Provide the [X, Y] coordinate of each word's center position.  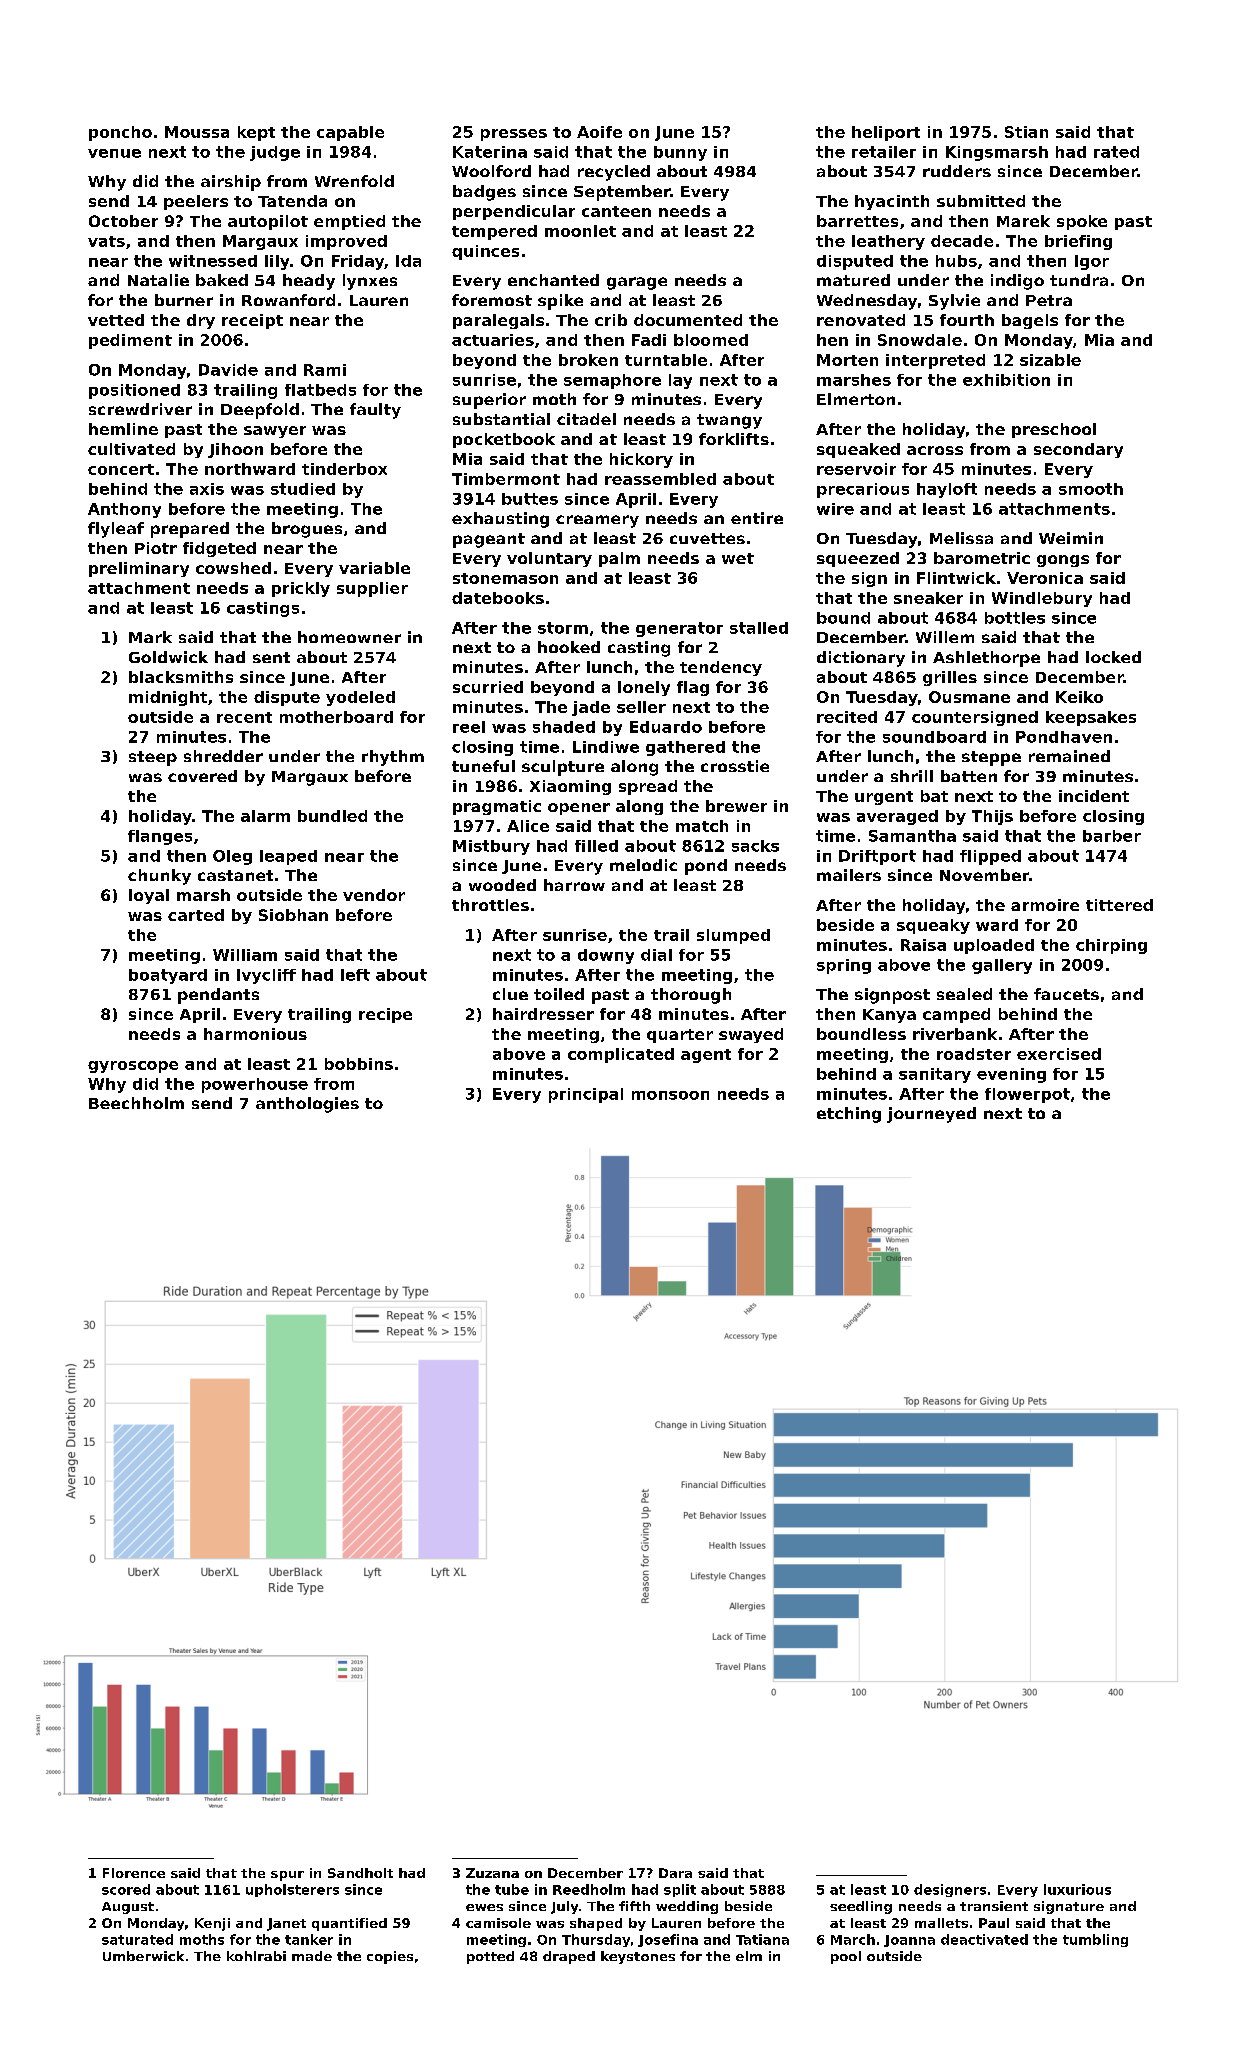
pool [846, 1957]
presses [514, 135]
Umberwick [143, 1956]
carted [196, 915]
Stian [1026, 132]
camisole [498, 1923]
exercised [1059, 1054]
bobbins [359, 1064]
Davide [228, 370]
